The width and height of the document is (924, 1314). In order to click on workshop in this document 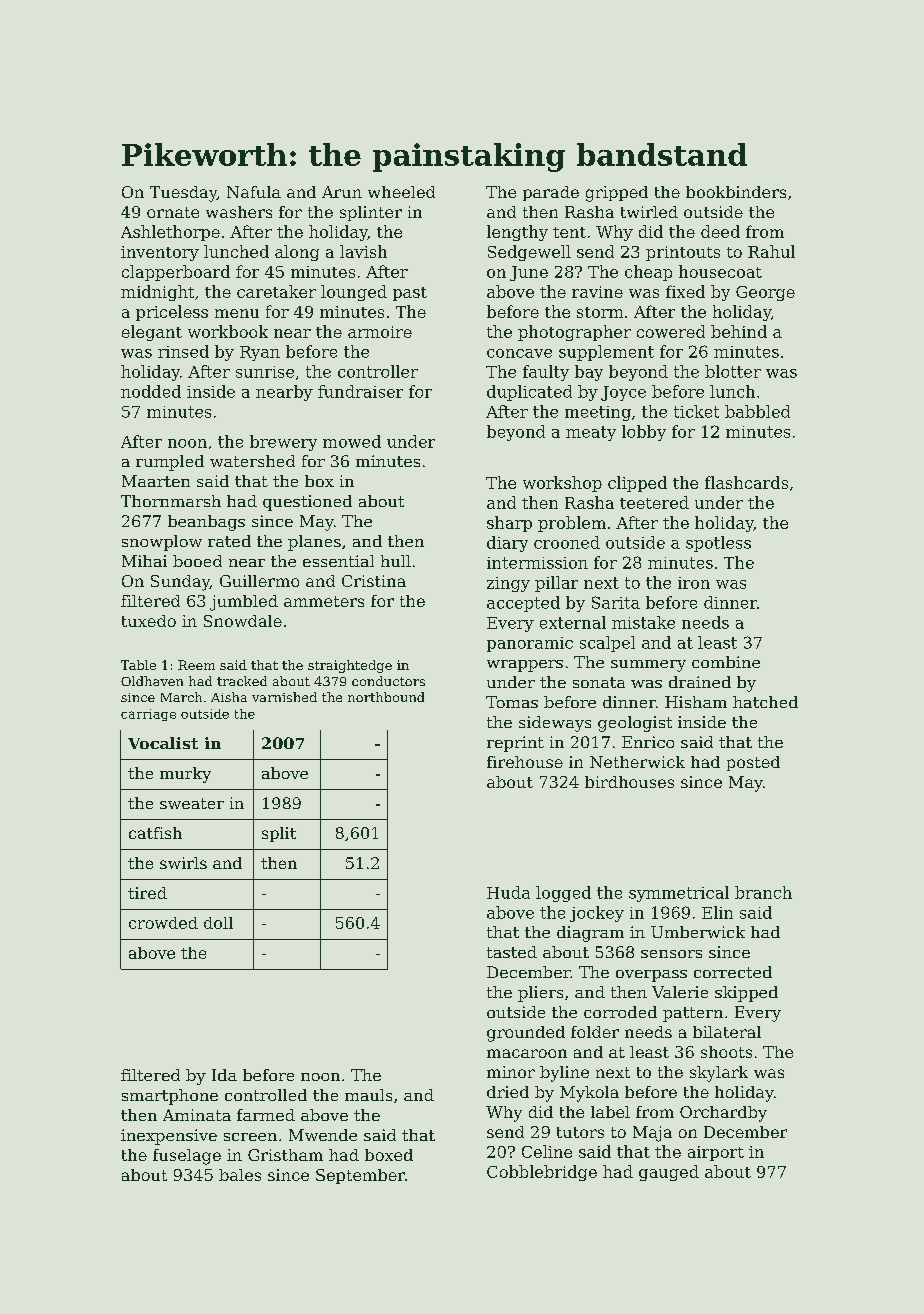, I will do `click(562, 484)`.
